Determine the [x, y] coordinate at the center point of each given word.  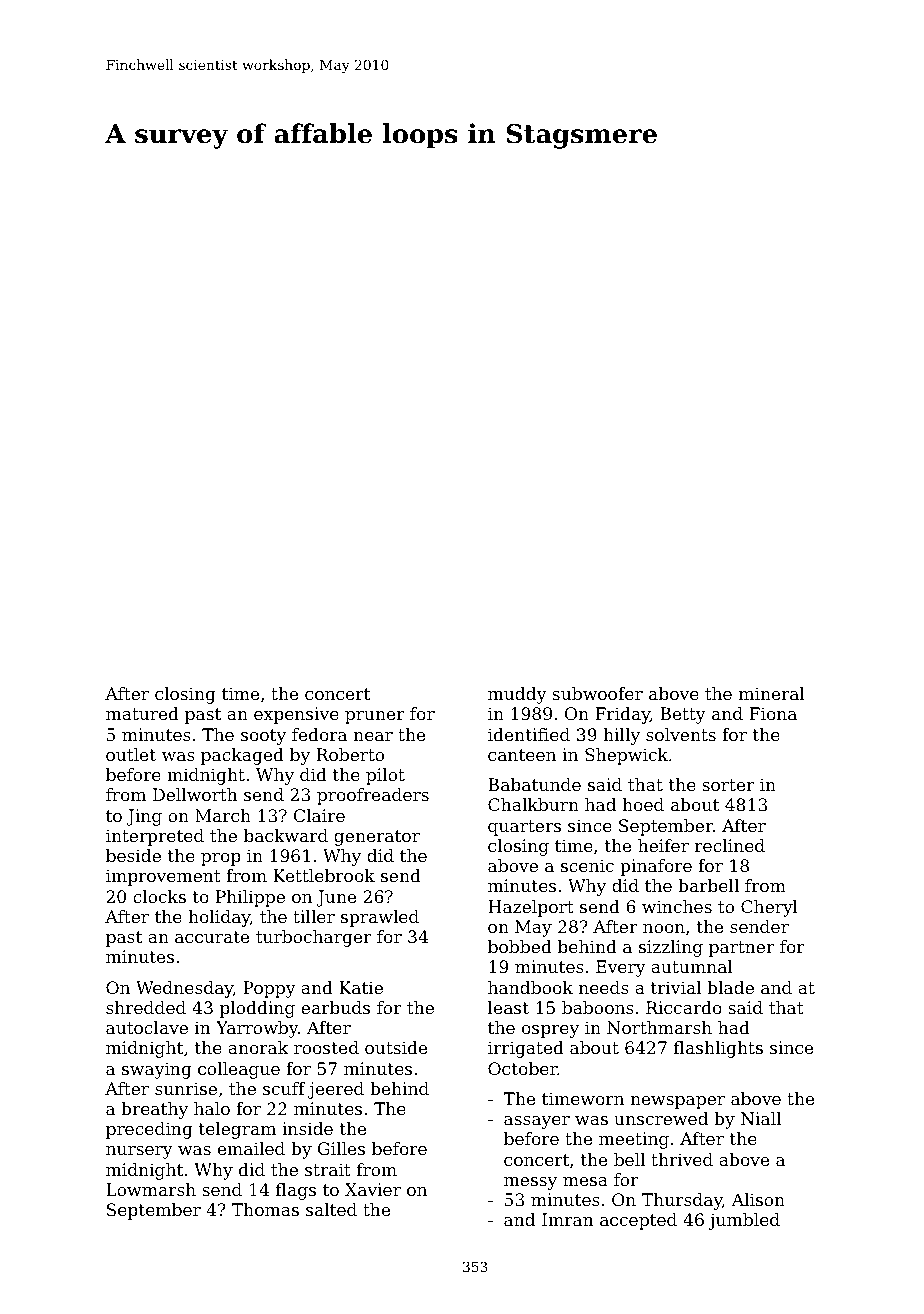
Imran [568, 1219]
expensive [296, 715]
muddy [517, 695]
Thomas [265, 1209]
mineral [772, 693]
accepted [638, 1221]
